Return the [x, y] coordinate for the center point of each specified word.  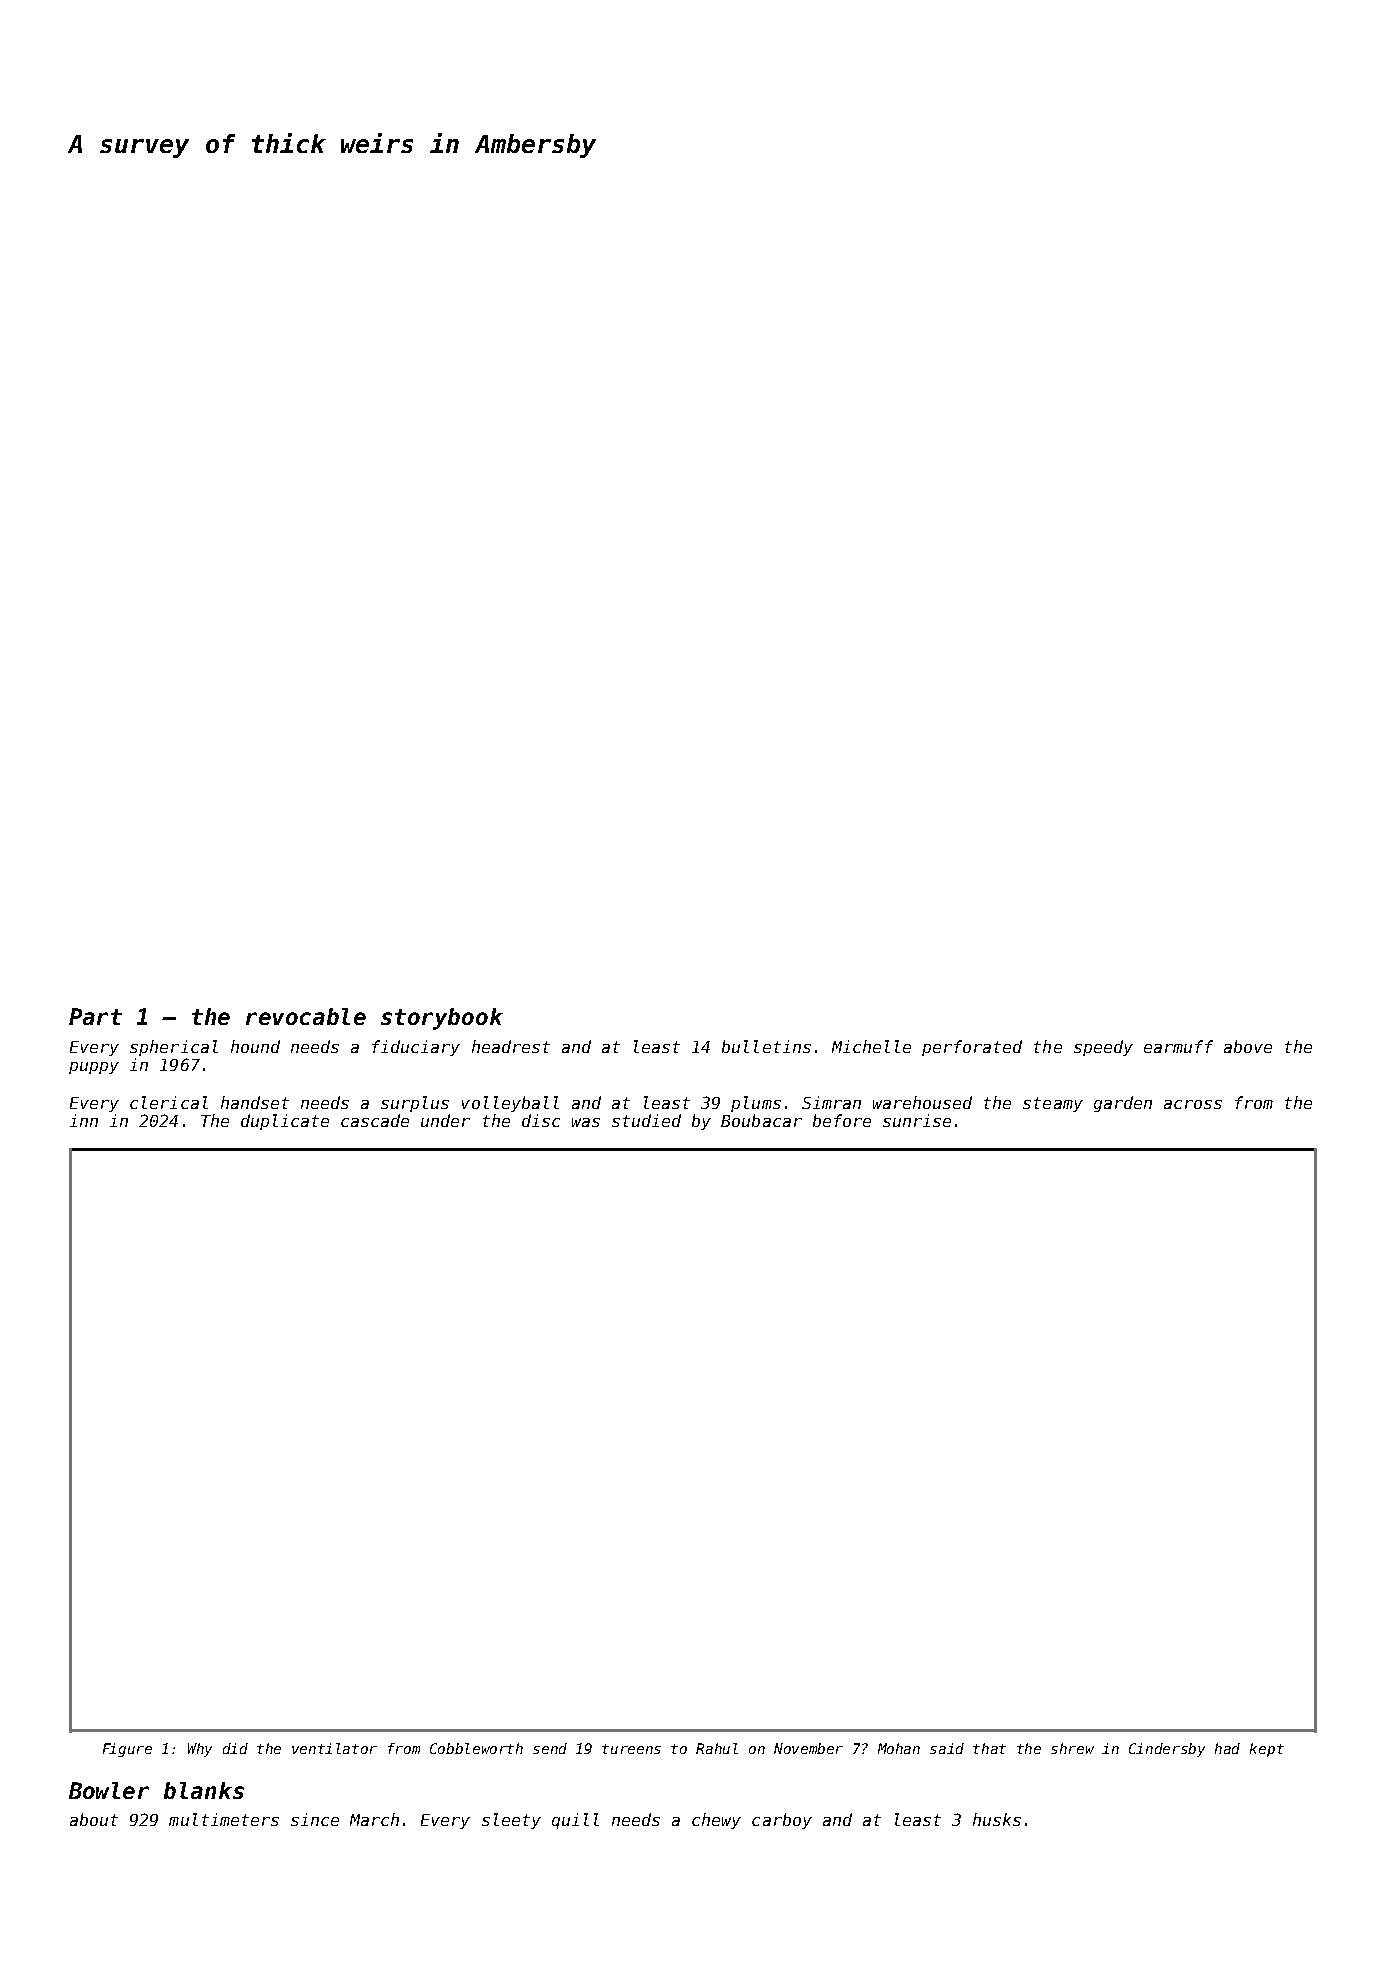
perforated [972, 1048]
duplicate [285, 1122]
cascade [375, 1120]
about [94, 1819]
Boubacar [761, 1120]
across [1193, 1104]
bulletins [766, 1046]
